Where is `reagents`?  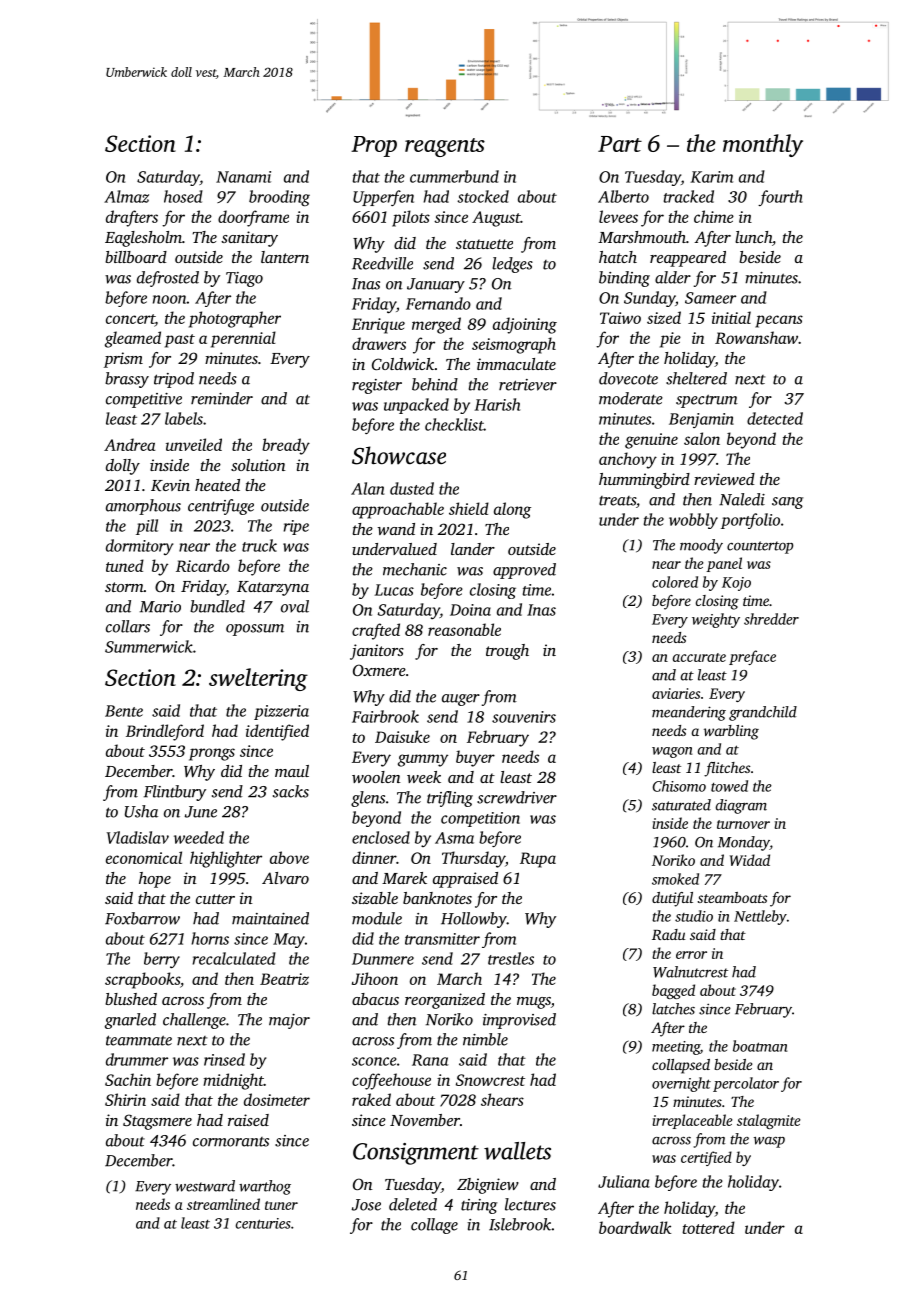 reagents is located at coordinates (445, 147).
